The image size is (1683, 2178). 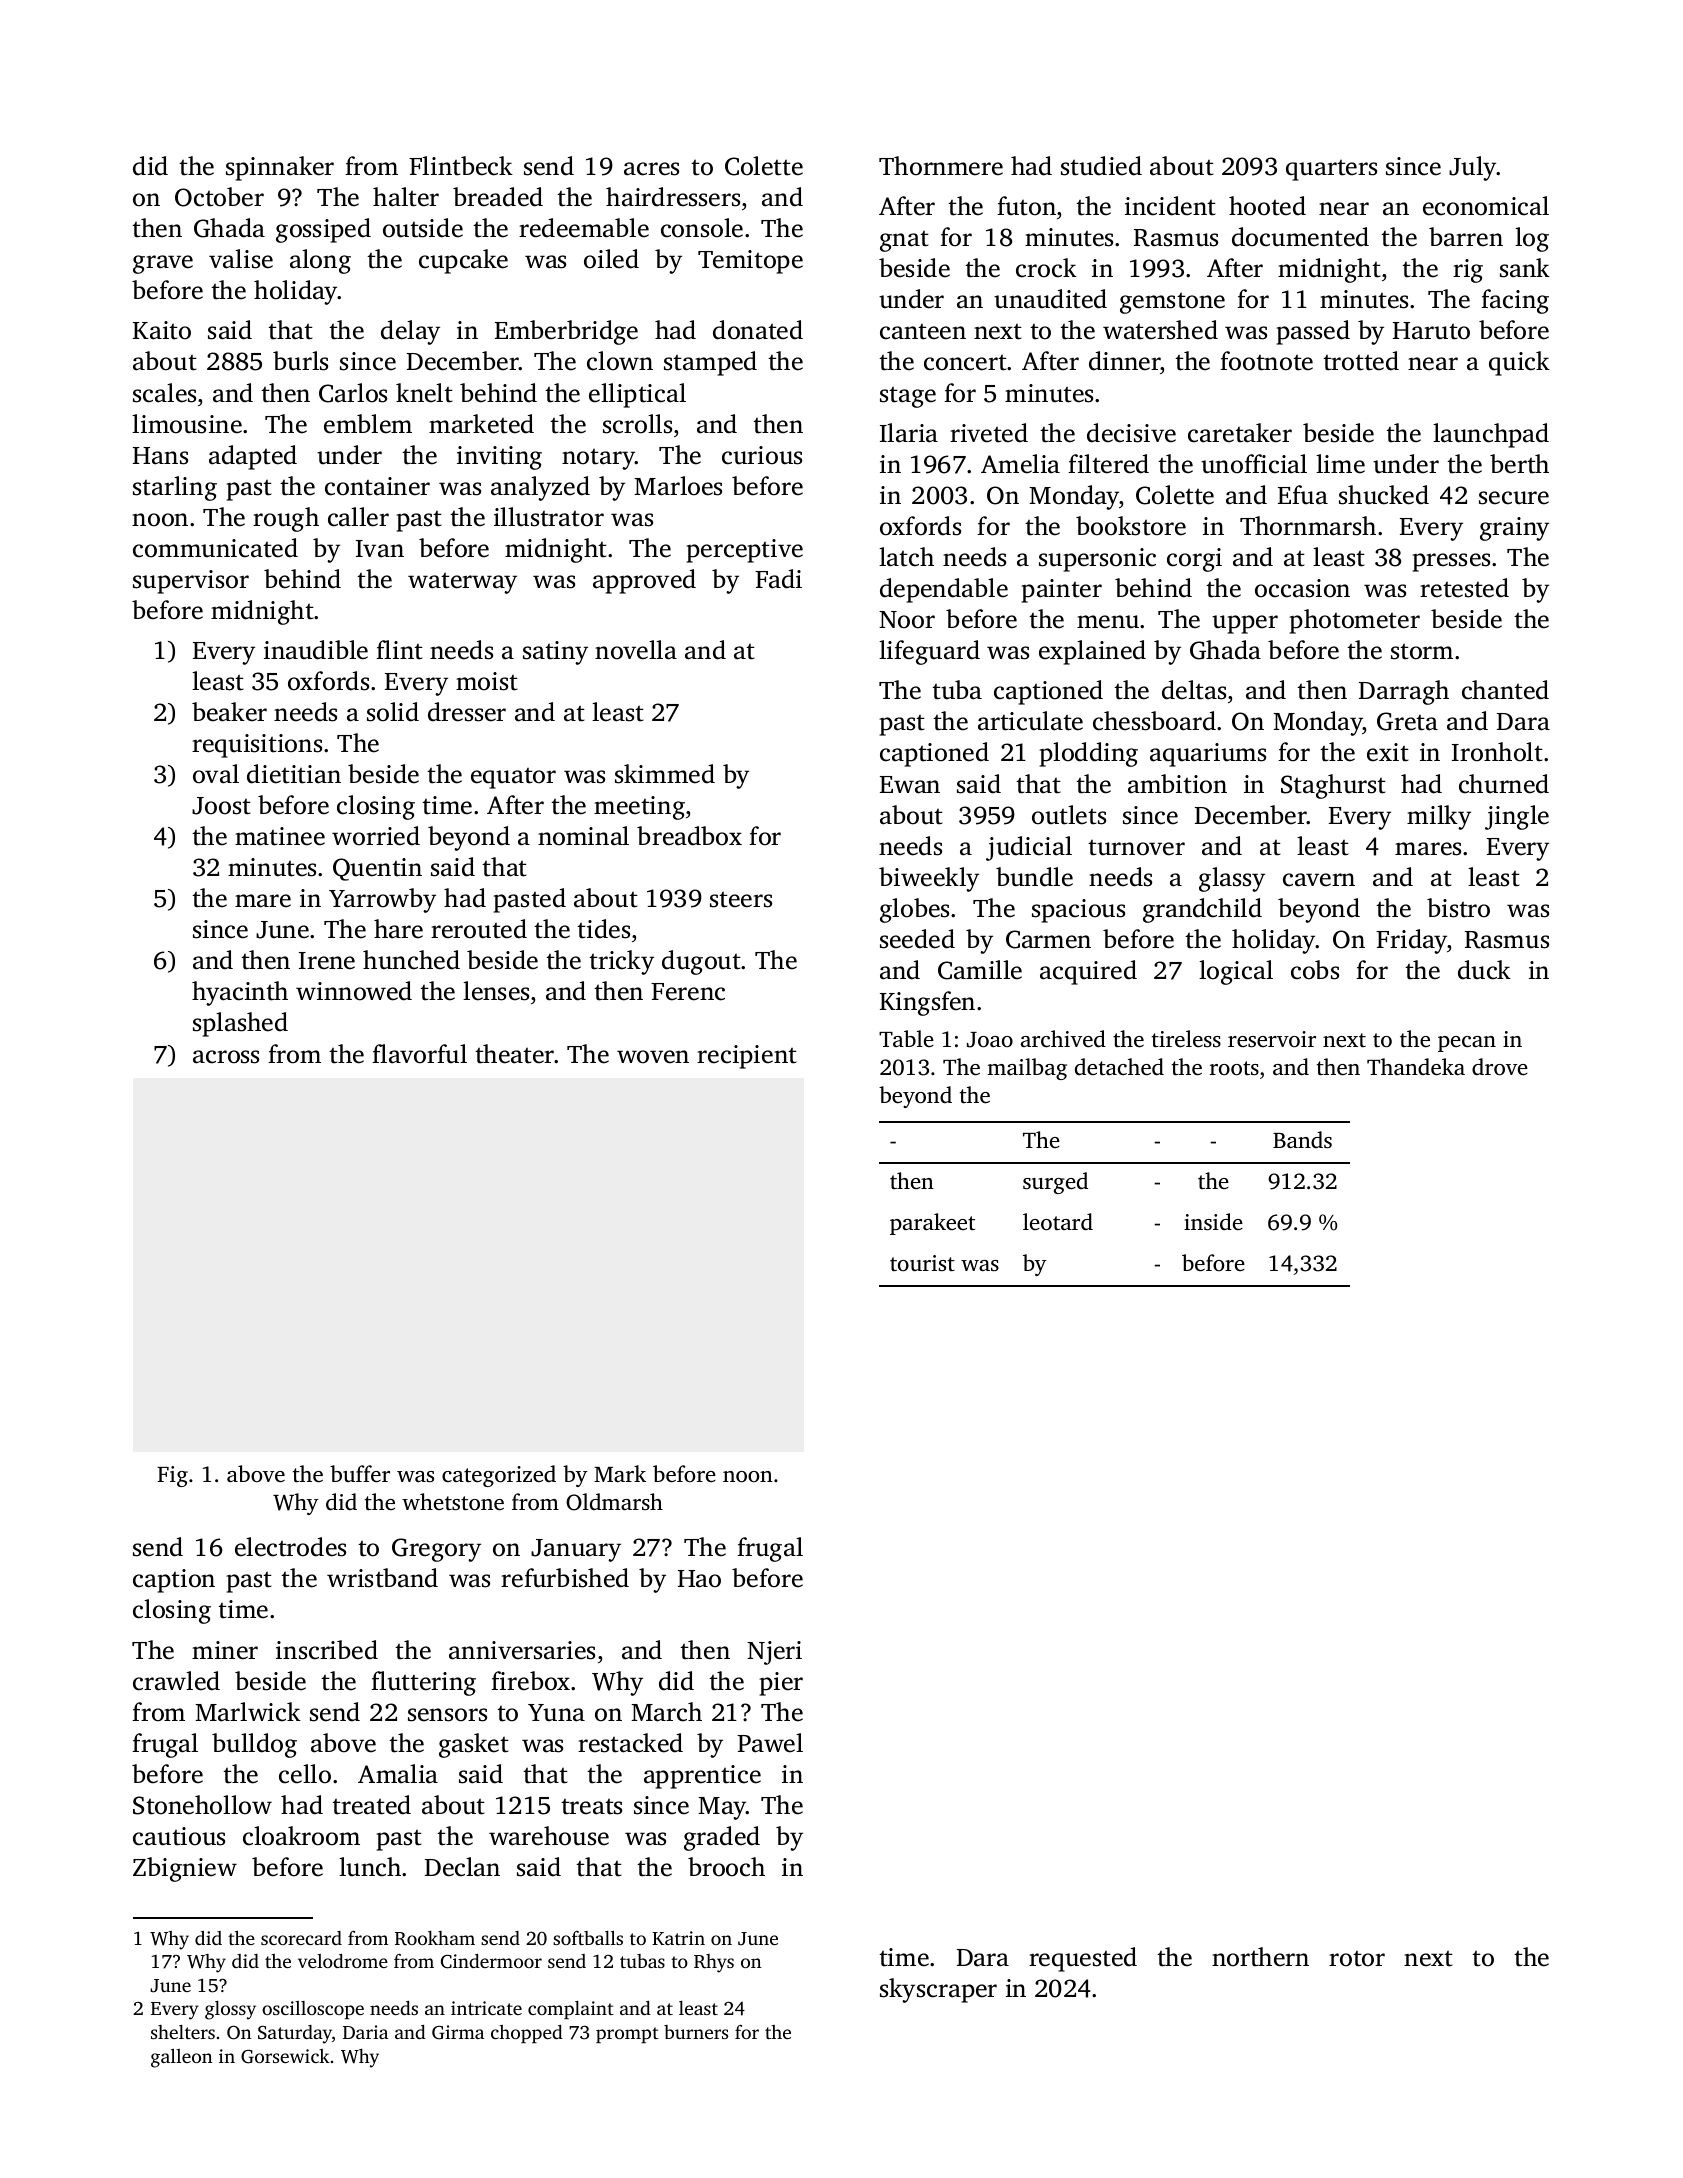 What do you see at coordinates (714, 1963) in the screenshot?
I see `Rhys` at bounding box center [714, 1963].
